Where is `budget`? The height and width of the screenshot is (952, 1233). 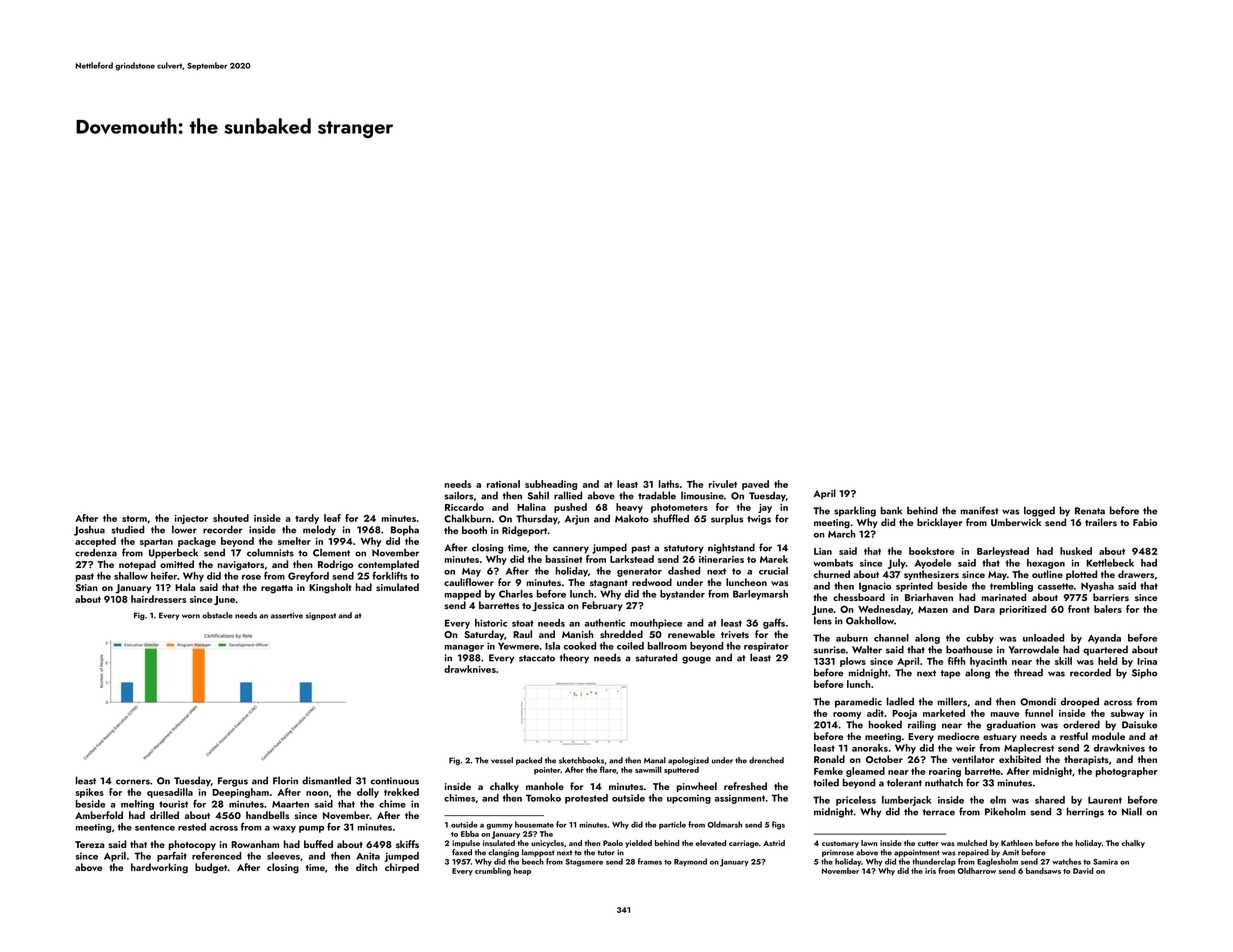
budget is located at coordinates (211, 868).
